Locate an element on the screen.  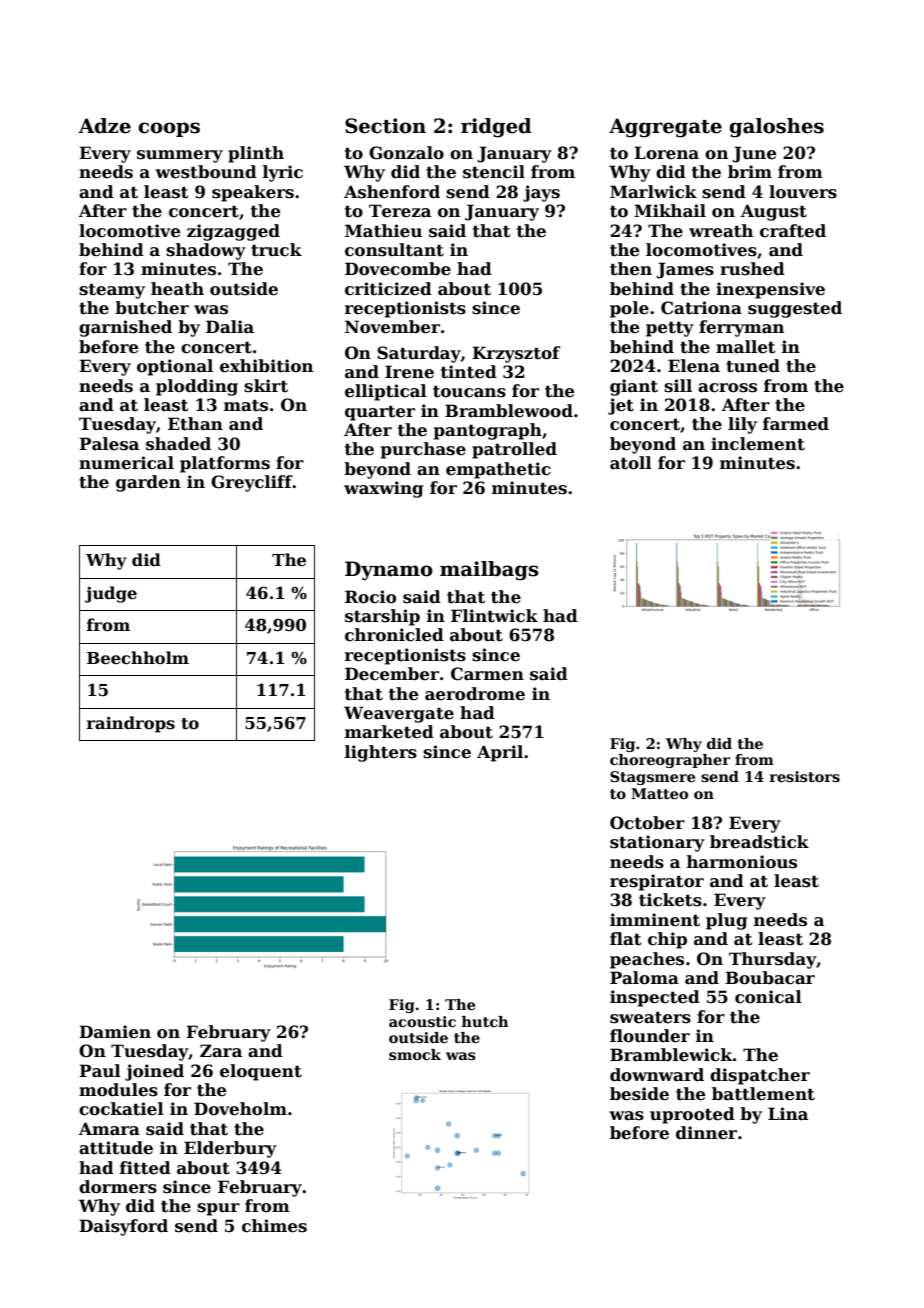
plug is located at coordinates (726, 921).
